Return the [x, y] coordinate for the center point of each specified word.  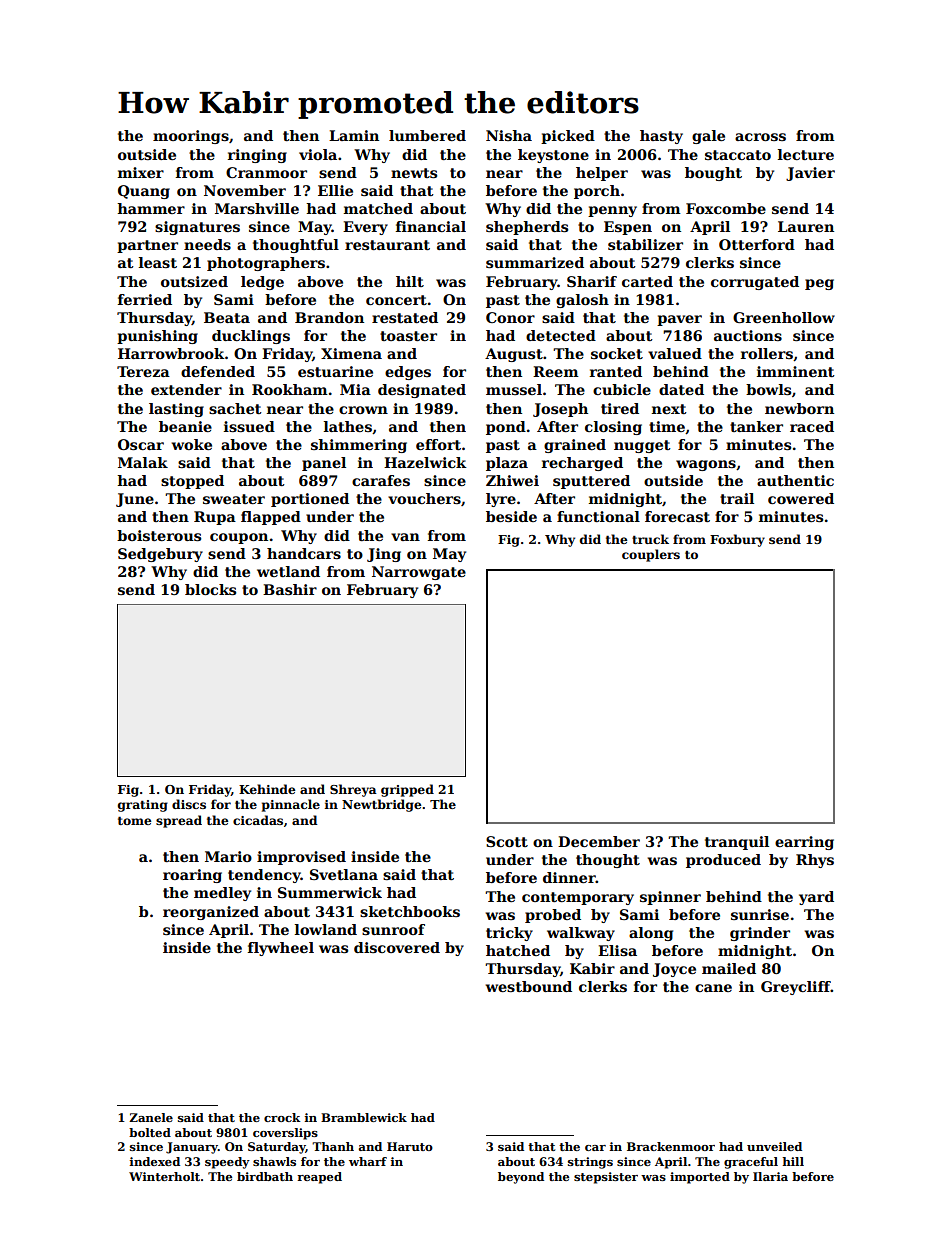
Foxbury [737, 540]
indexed [155, 1161]
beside [511, 516]
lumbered [427, 135]
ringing [257, 156]
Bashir [290, 589]
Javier [810, 174]
